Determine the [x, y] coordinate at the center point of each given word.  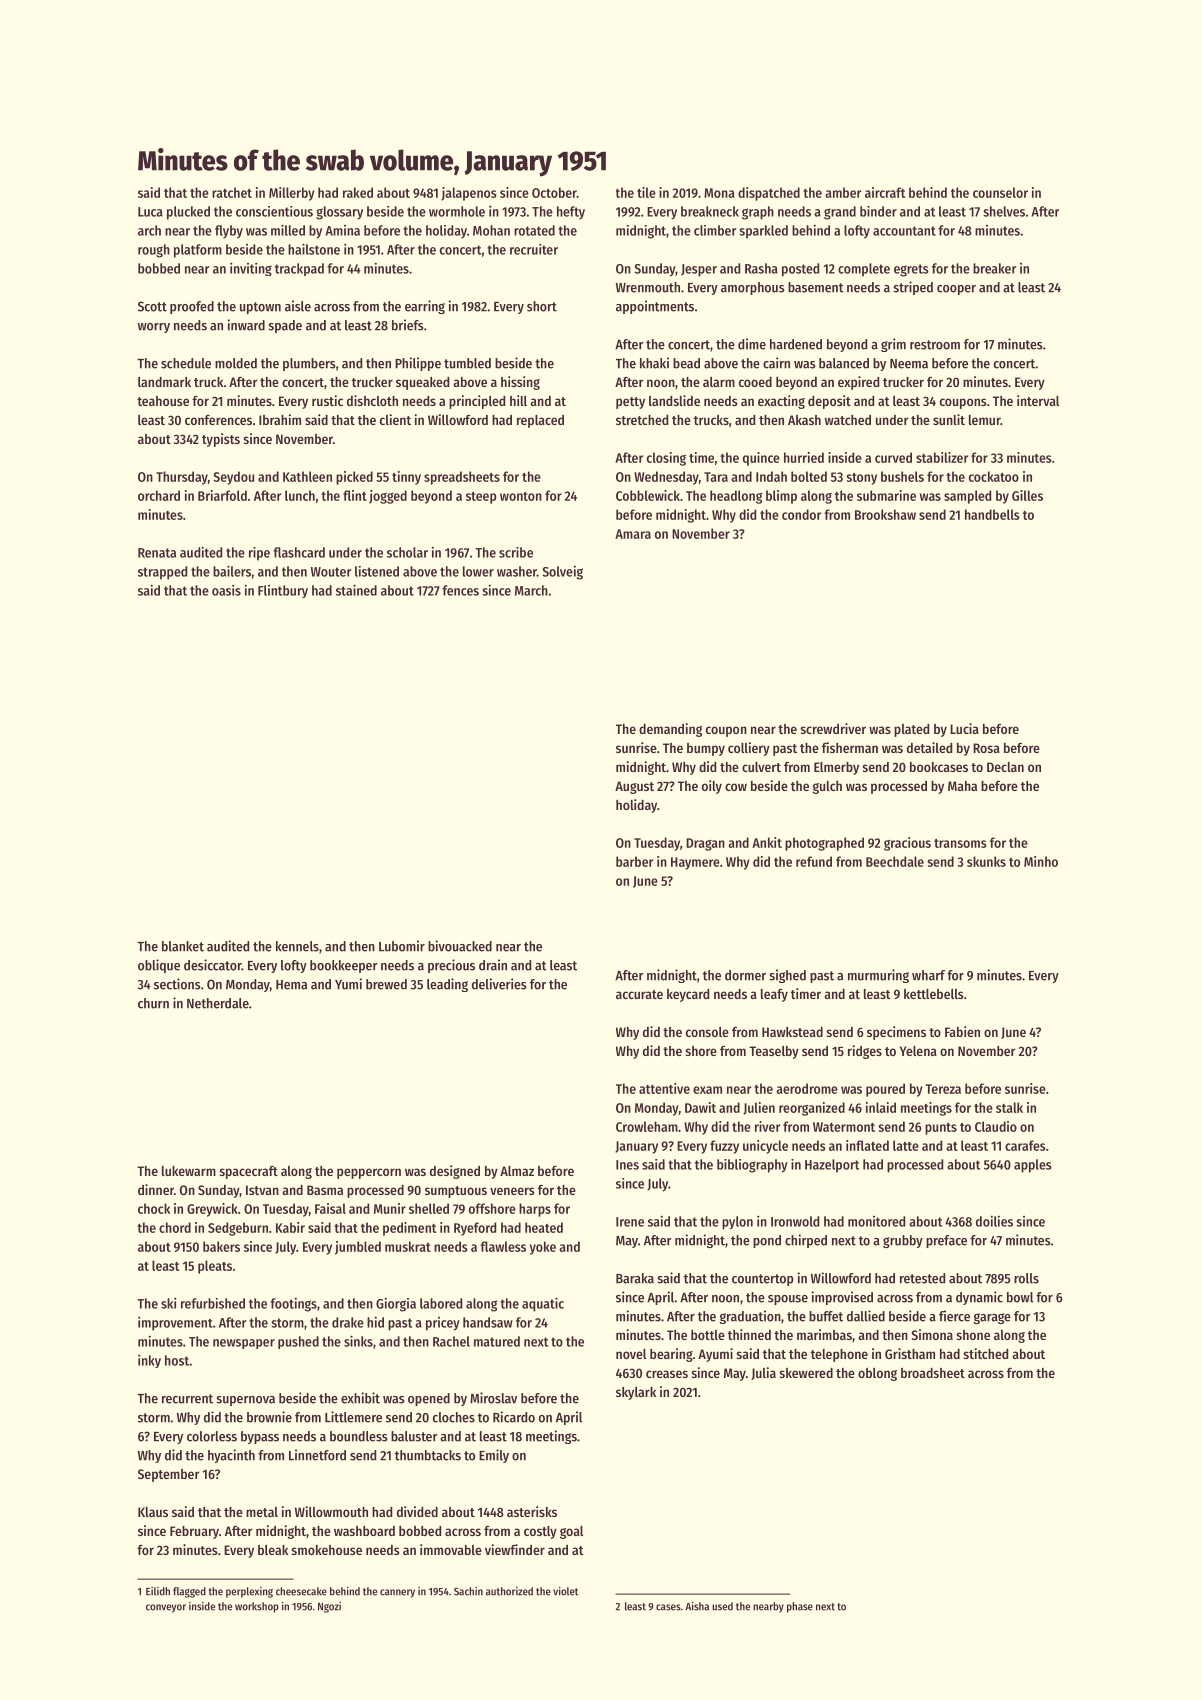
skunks [986, 861]
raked [358, 192]
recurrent [187, 1399]
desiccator [213, 965]
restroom [935, 345]
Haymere [695, 863]
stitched [986, 1353]
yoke [543, 1248]
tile [646, 192]
